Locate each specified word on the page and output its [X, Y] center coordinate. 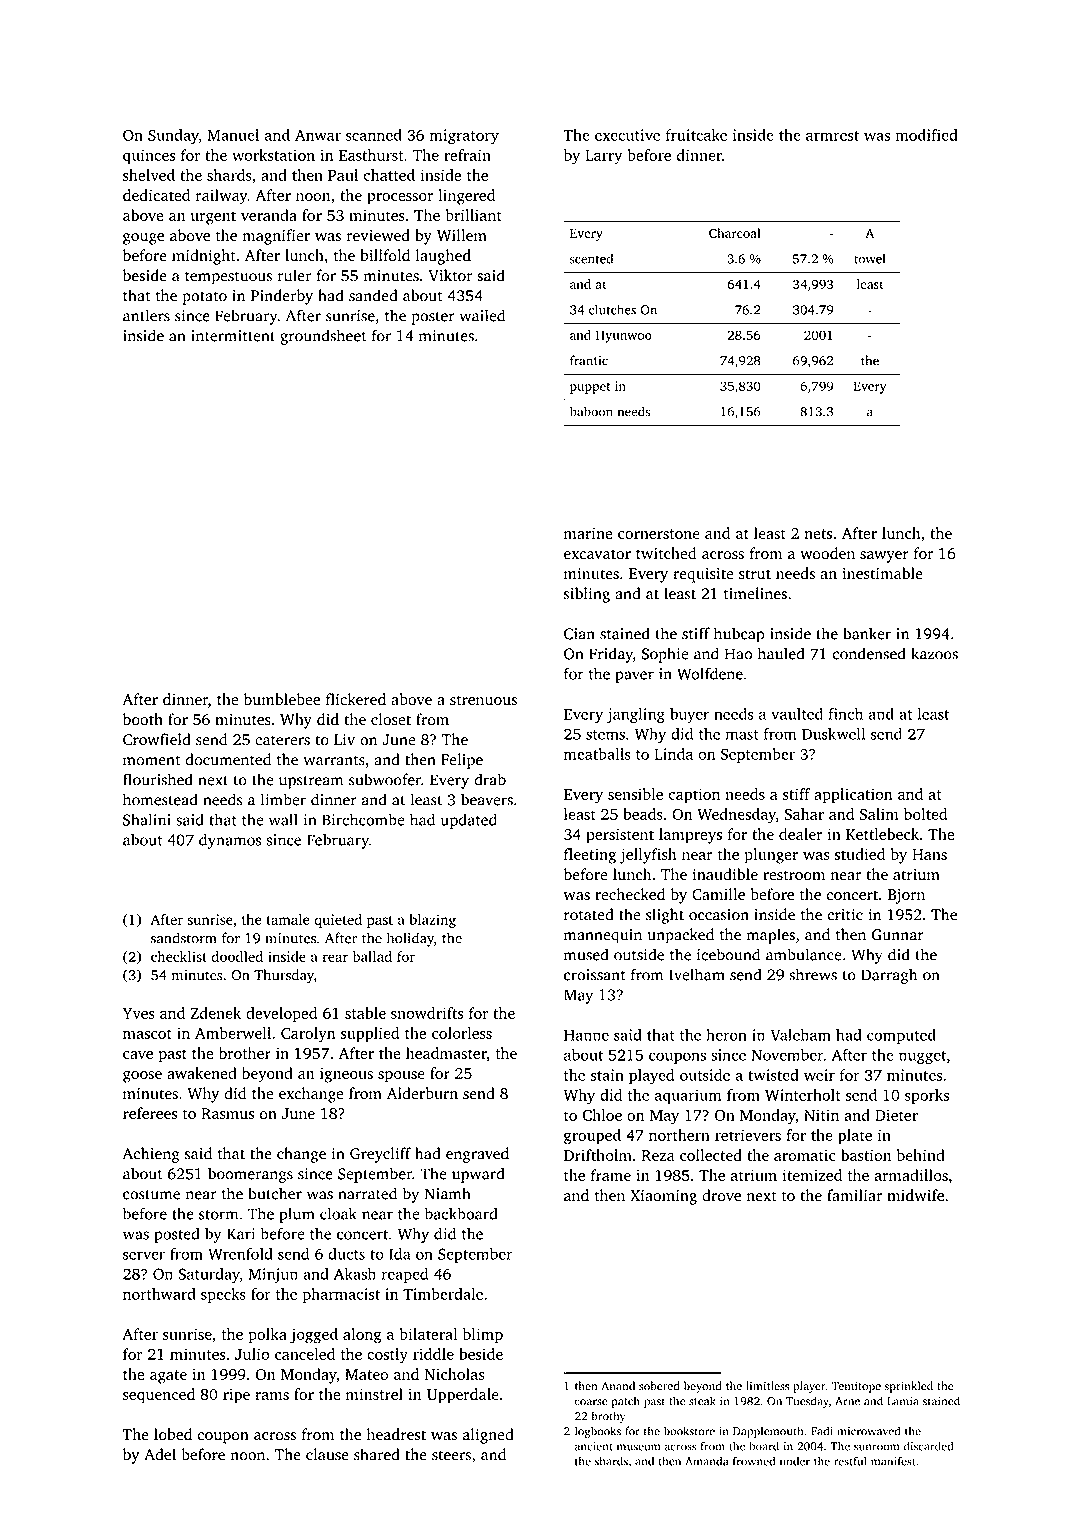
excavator [597, 554]
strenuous [483, 700]
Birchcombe [363, 819]
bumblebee [282, 699]
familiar [854, 1195]
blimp [483, 1336]
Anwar [318, 135]
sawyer [884, 557]
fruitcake [696, 135]
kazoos [934, 653]
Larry [603, 157]
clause [327, 1454]
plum [297, 1215]
